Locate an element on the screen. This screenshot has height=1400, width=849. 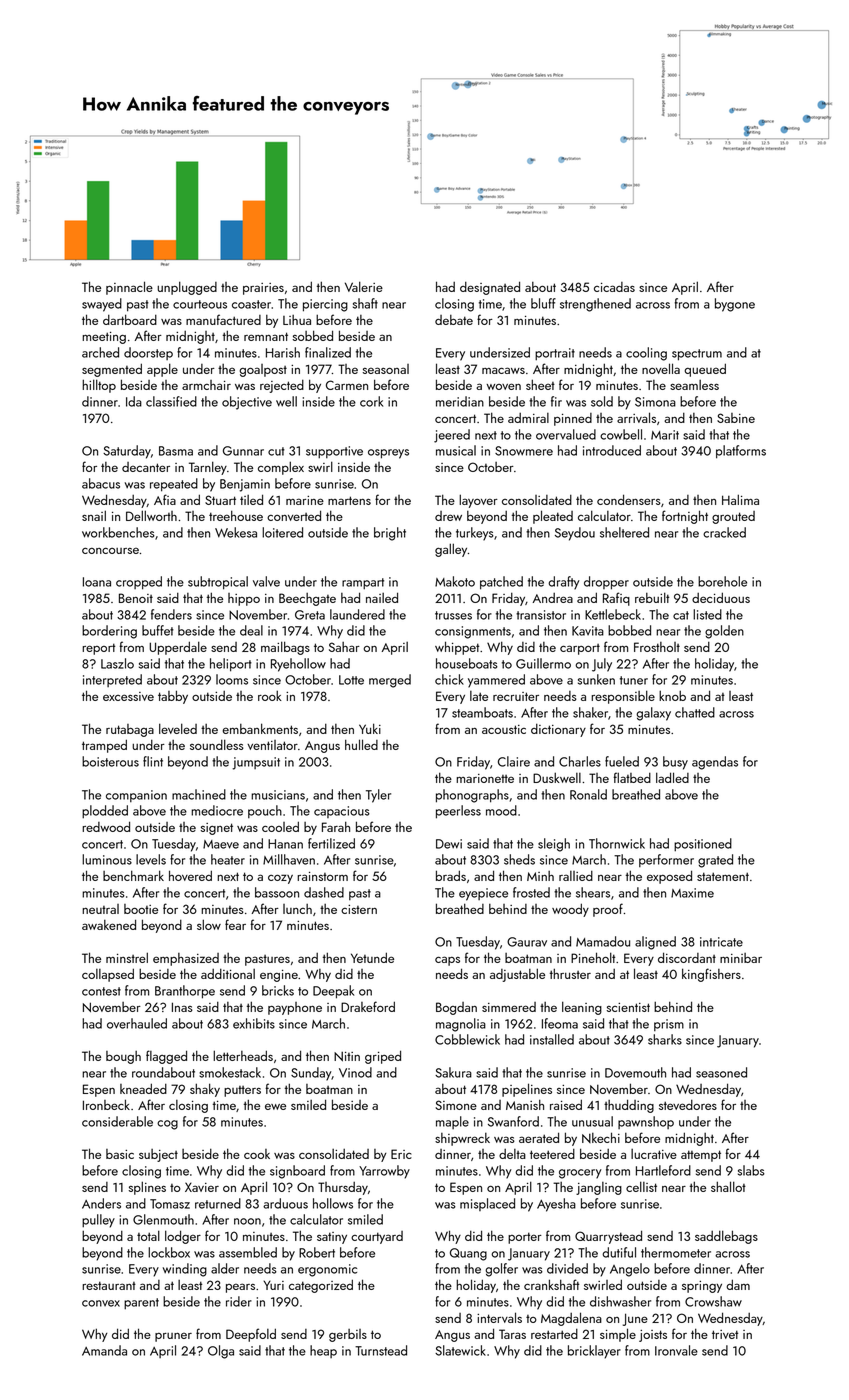
scientist is located at coordinates (628, 1007).
